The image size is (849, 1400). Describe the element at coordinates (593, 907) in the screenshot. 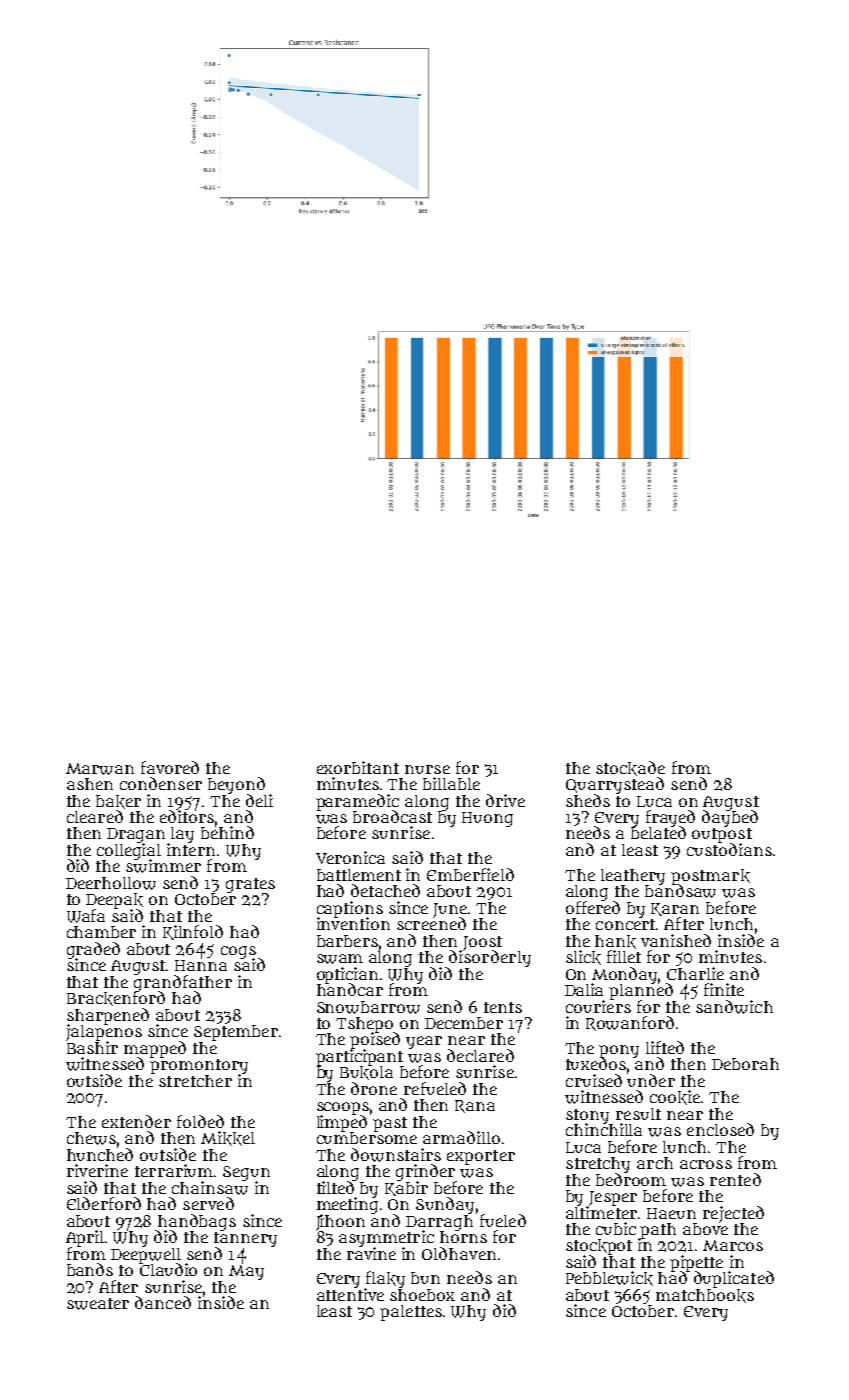

I see `offered` at that location.
